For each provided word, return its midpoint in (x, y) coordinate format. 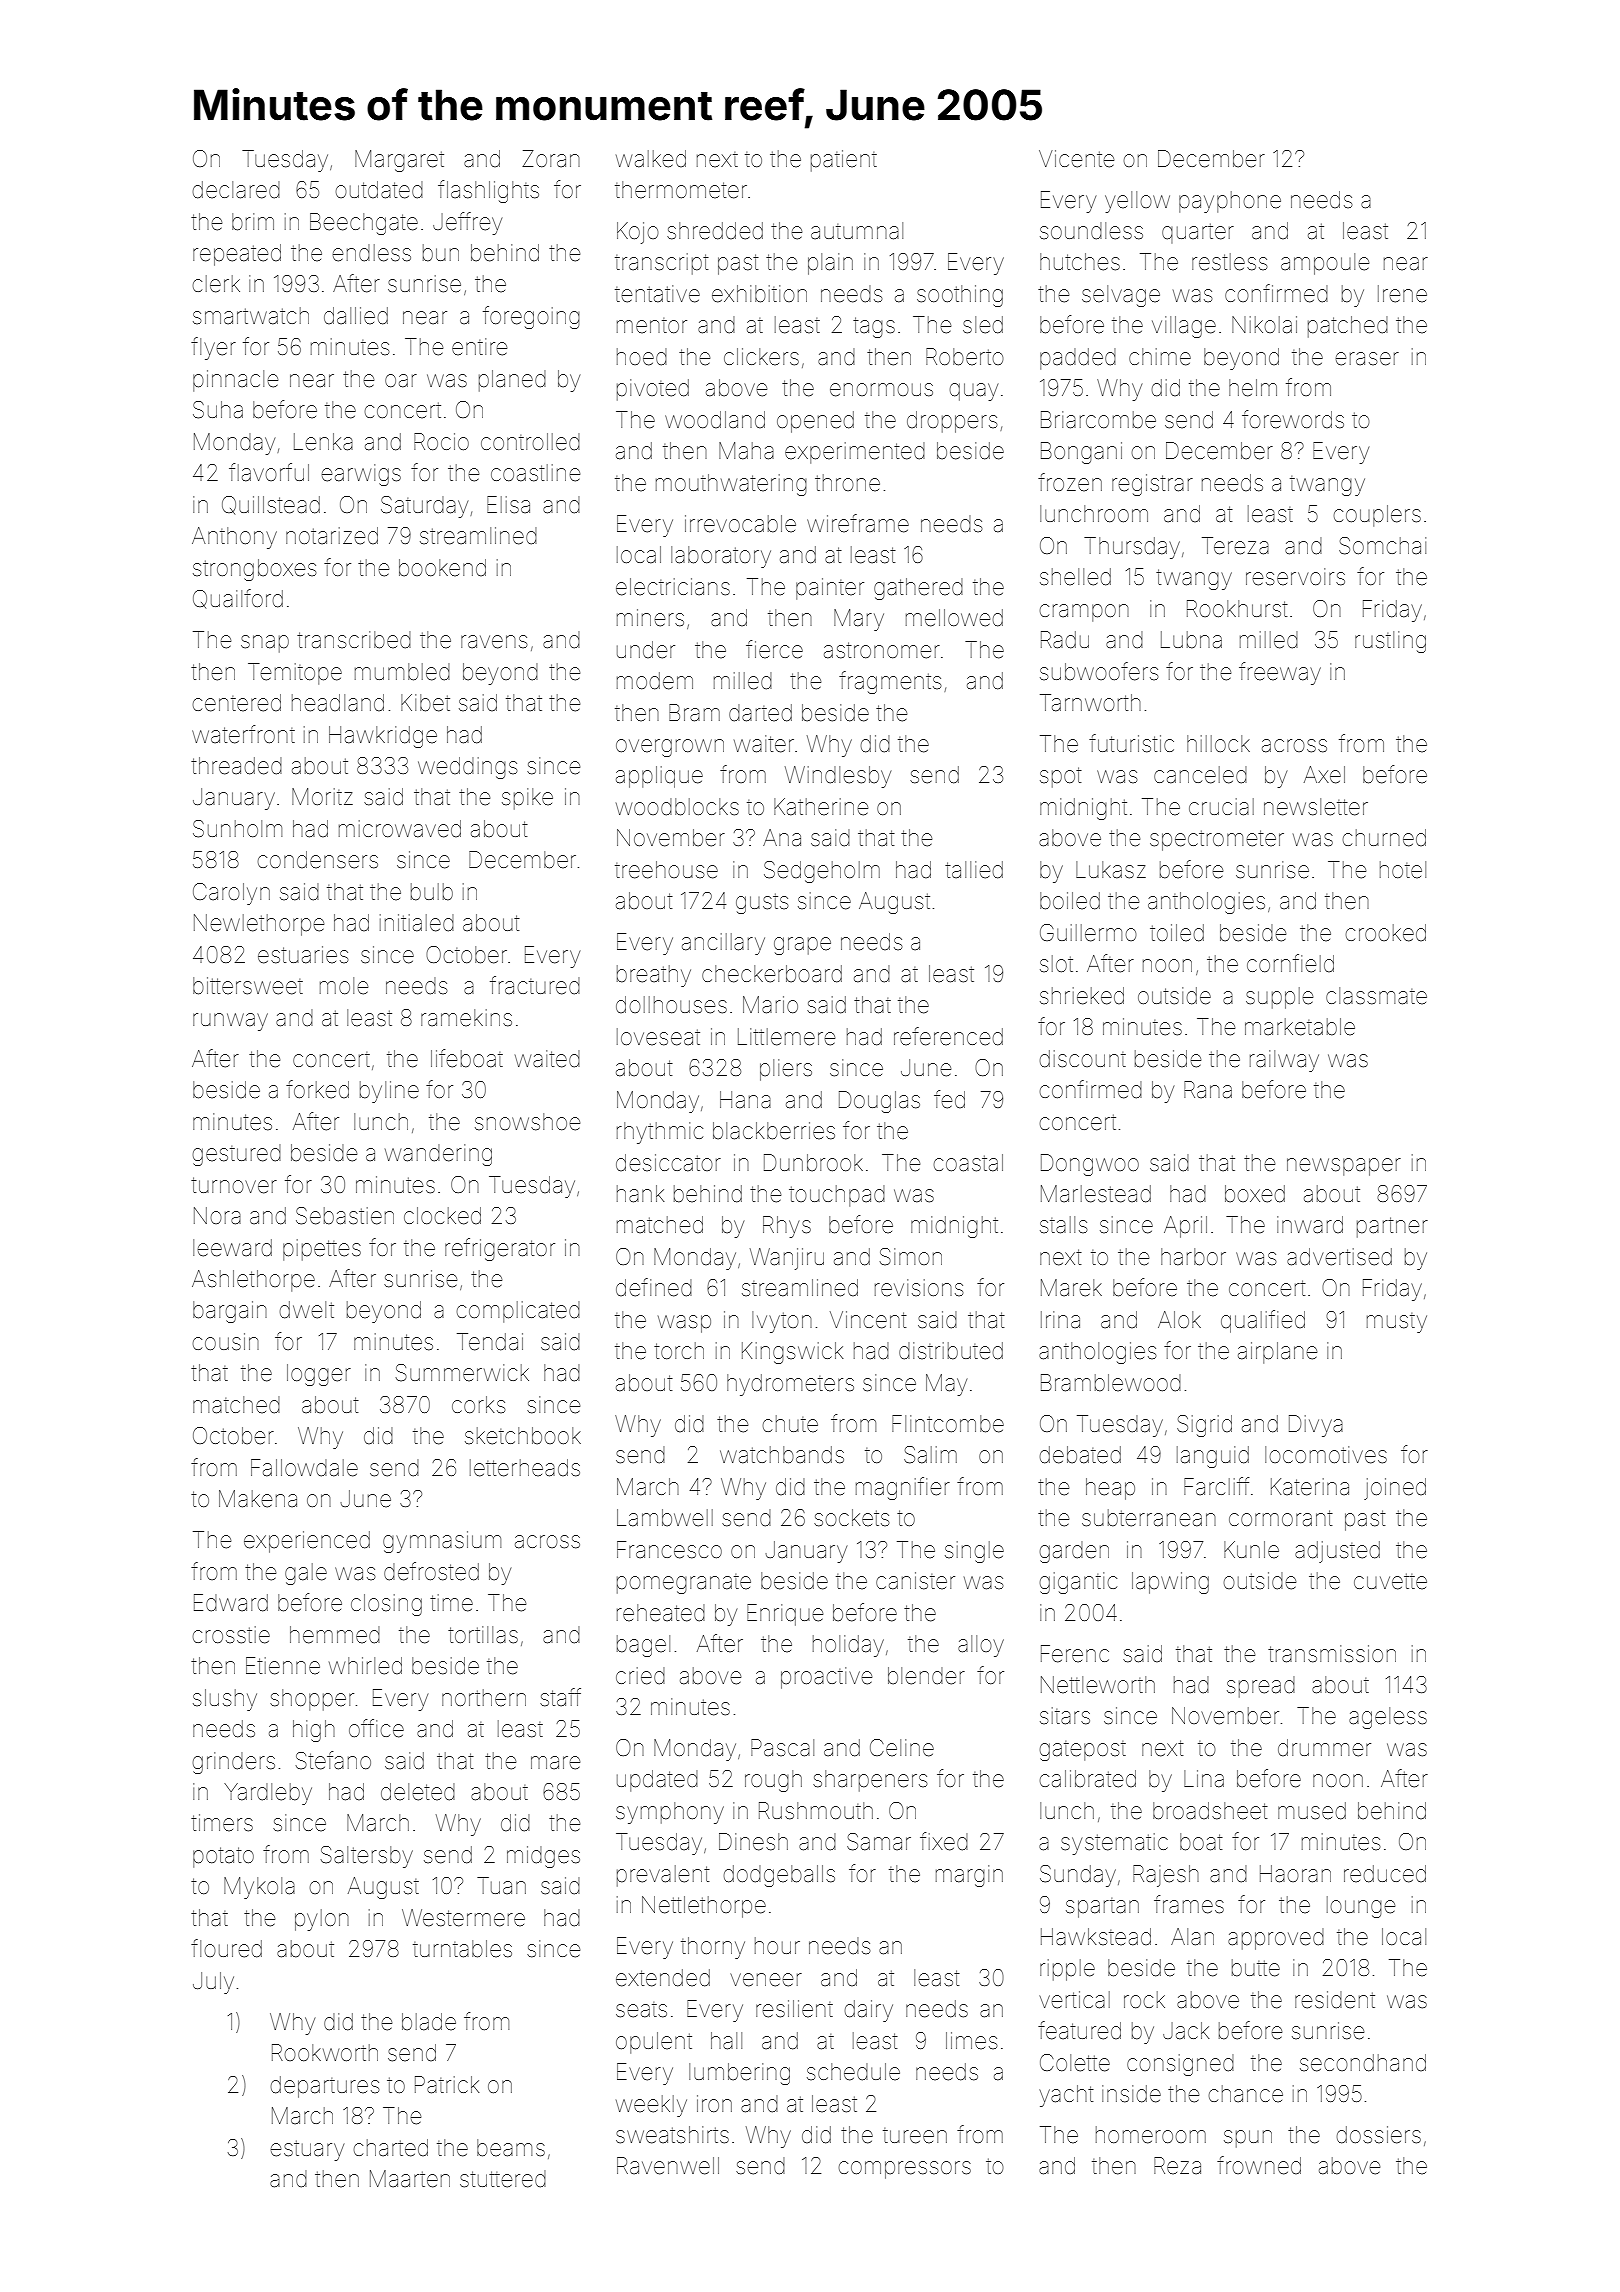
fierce (774, 649)
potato (223, 1857)
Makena (258, 1499)
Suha (218, 410)
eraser (1367, 359)
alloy (981, 1646)
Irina (1060, 1319)
